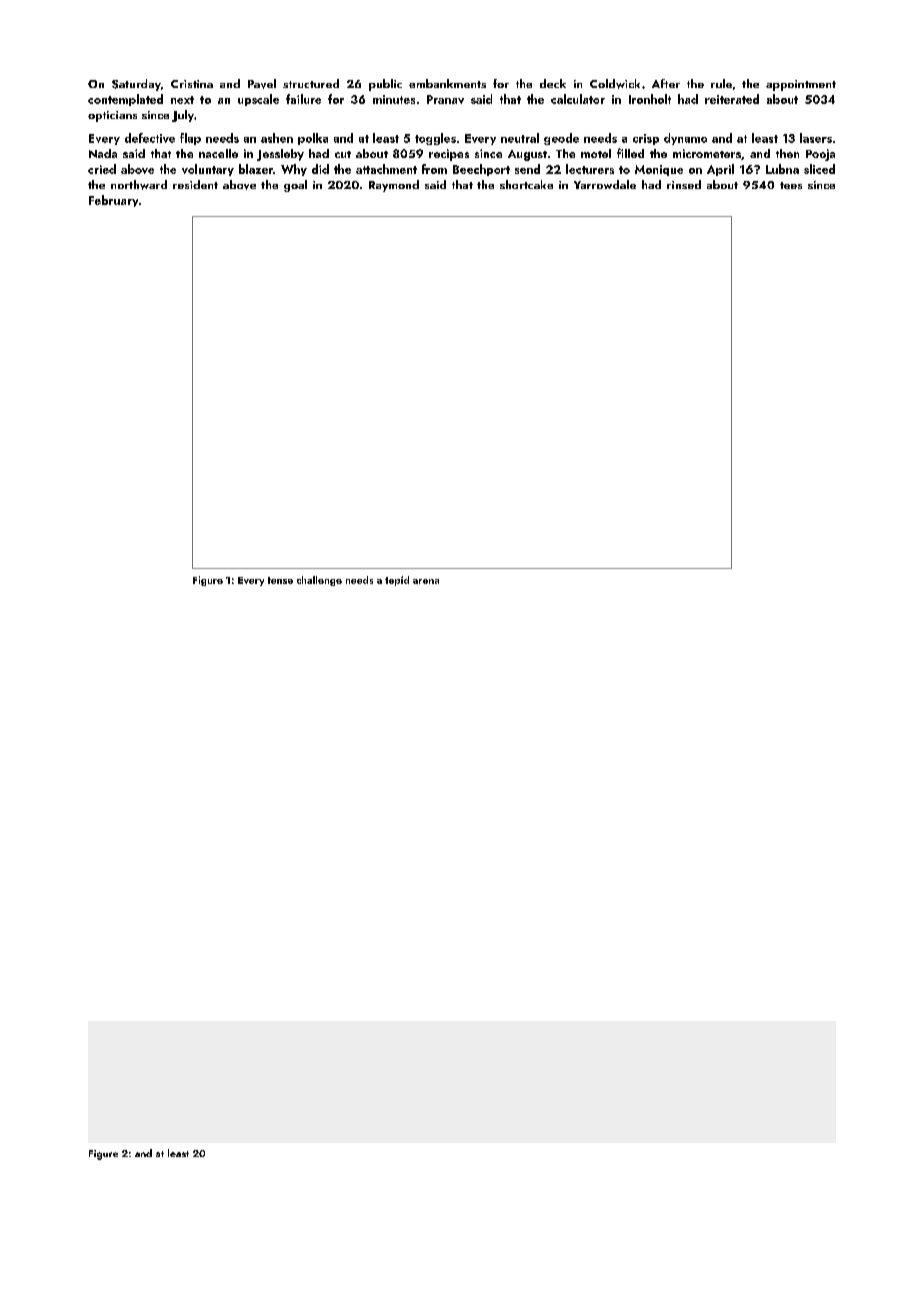  I want to click on Yarrowdale, so click(605, 184).
